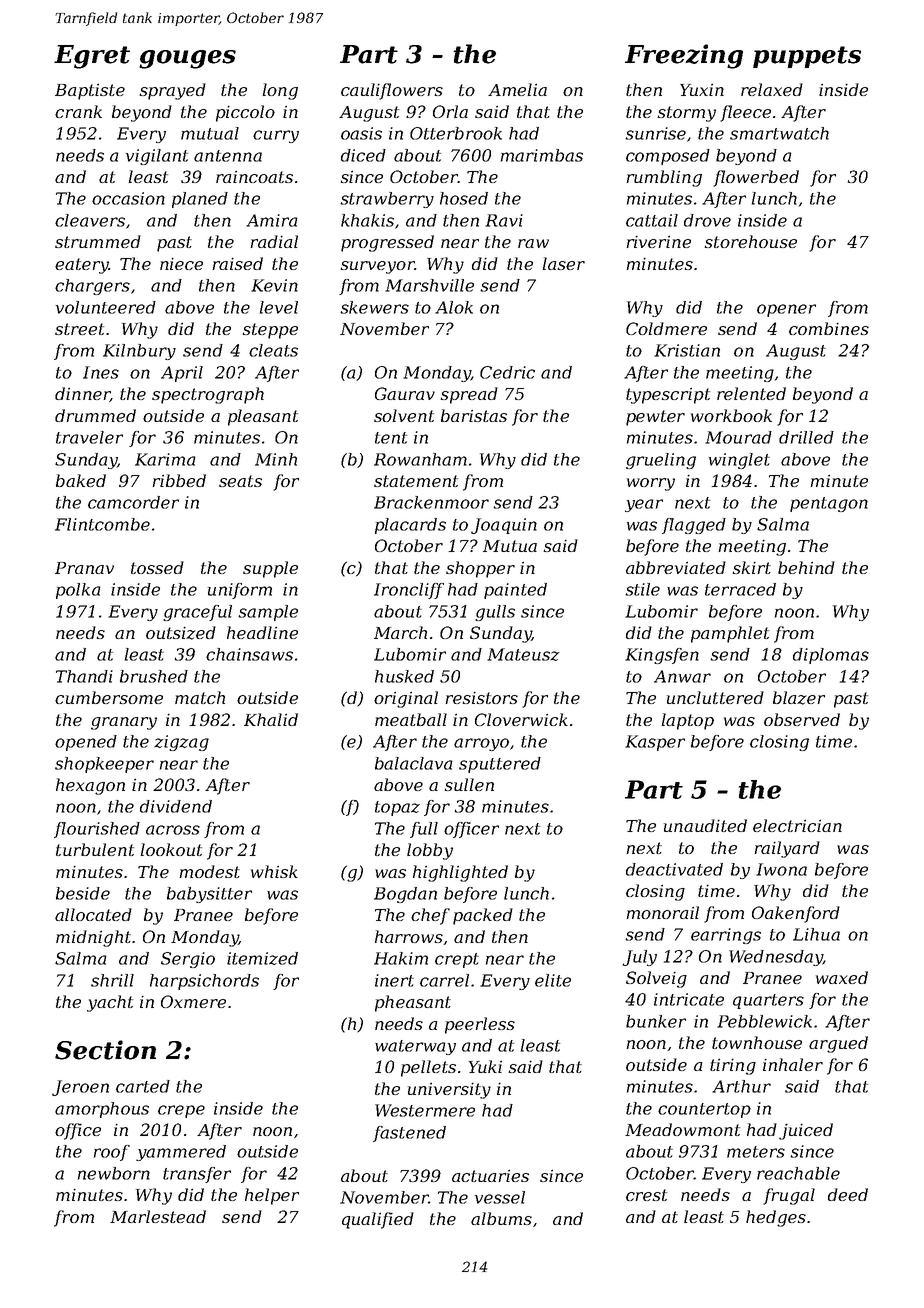 This page has height=1308, width=924. Describe the element at coordinates (831, 656) in the page. I see `diplomas` at that location.
